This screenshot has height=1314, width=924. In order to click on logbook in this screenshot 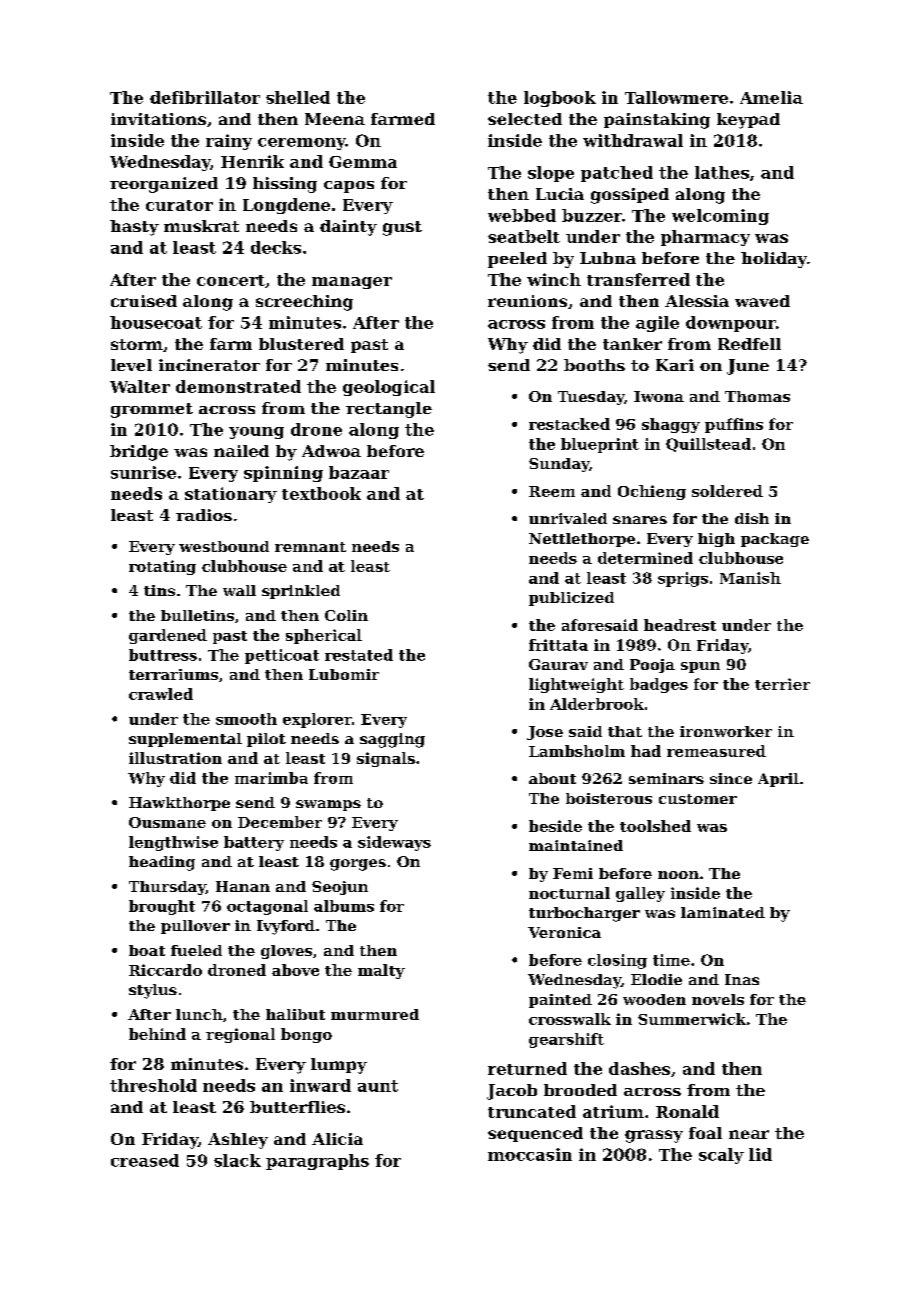, I will do `click(560, 99)`.
